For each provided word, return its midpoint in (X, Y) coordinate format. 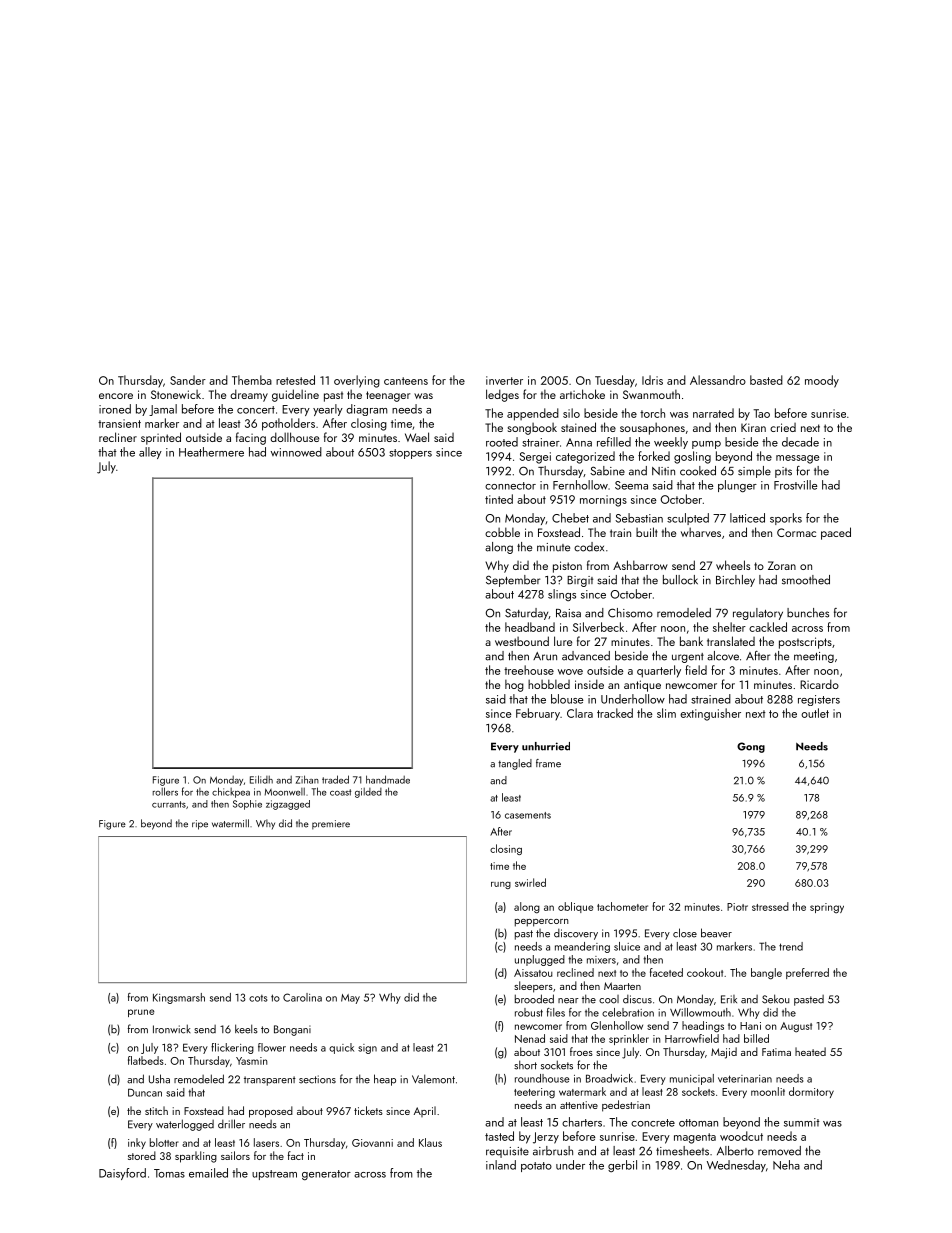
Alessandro (718, 380)
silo (571, 413)
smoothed (806, 580)
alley (150, 453)
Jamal (163, 410)
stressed (770, 906)
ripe (200, 825)
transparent (270, 1081)
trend (791, 946)
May (350, 999)
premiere (331, 825)
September (513, 581)
